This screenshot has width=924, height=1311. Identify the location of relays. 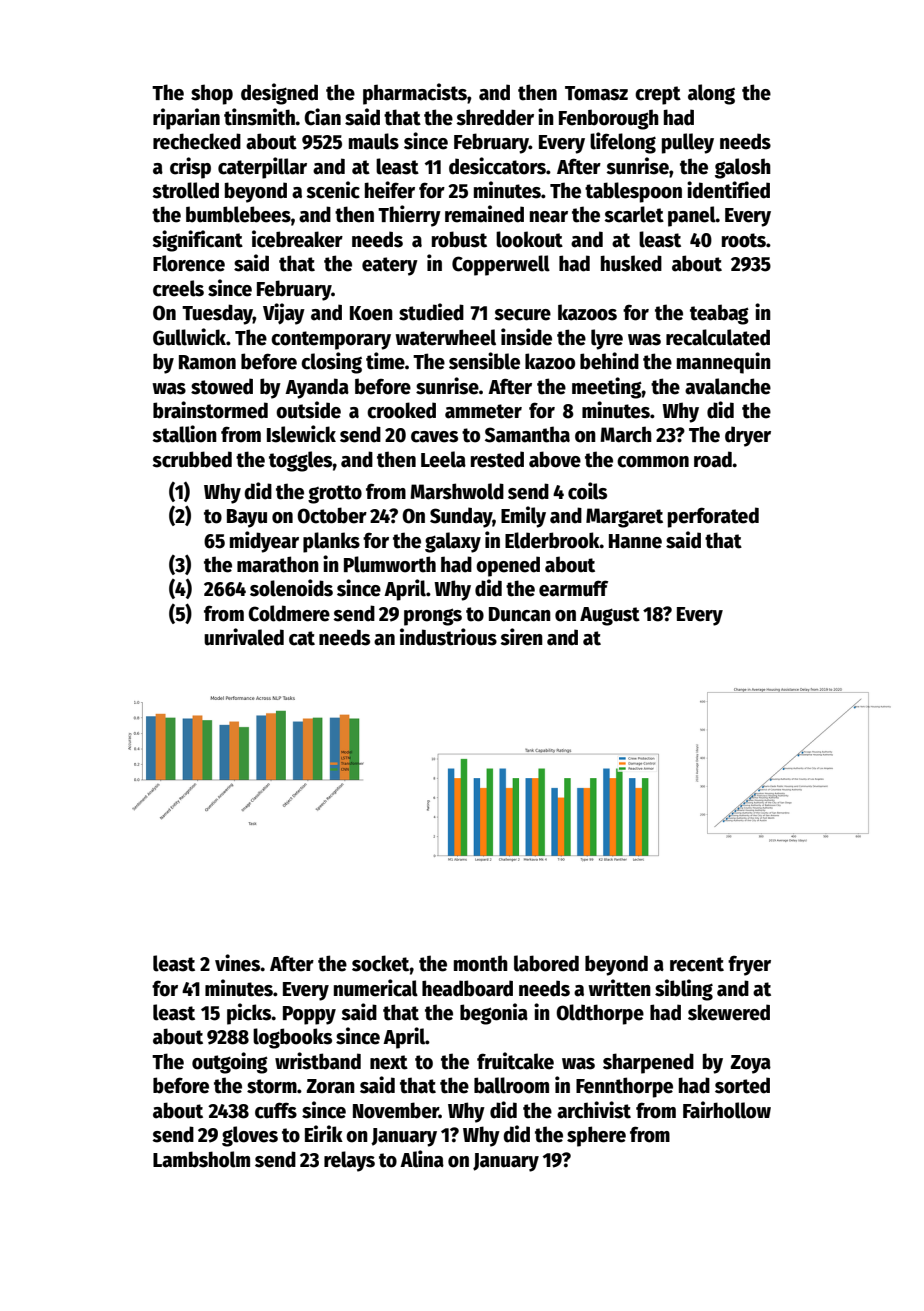
(349, 1161).
